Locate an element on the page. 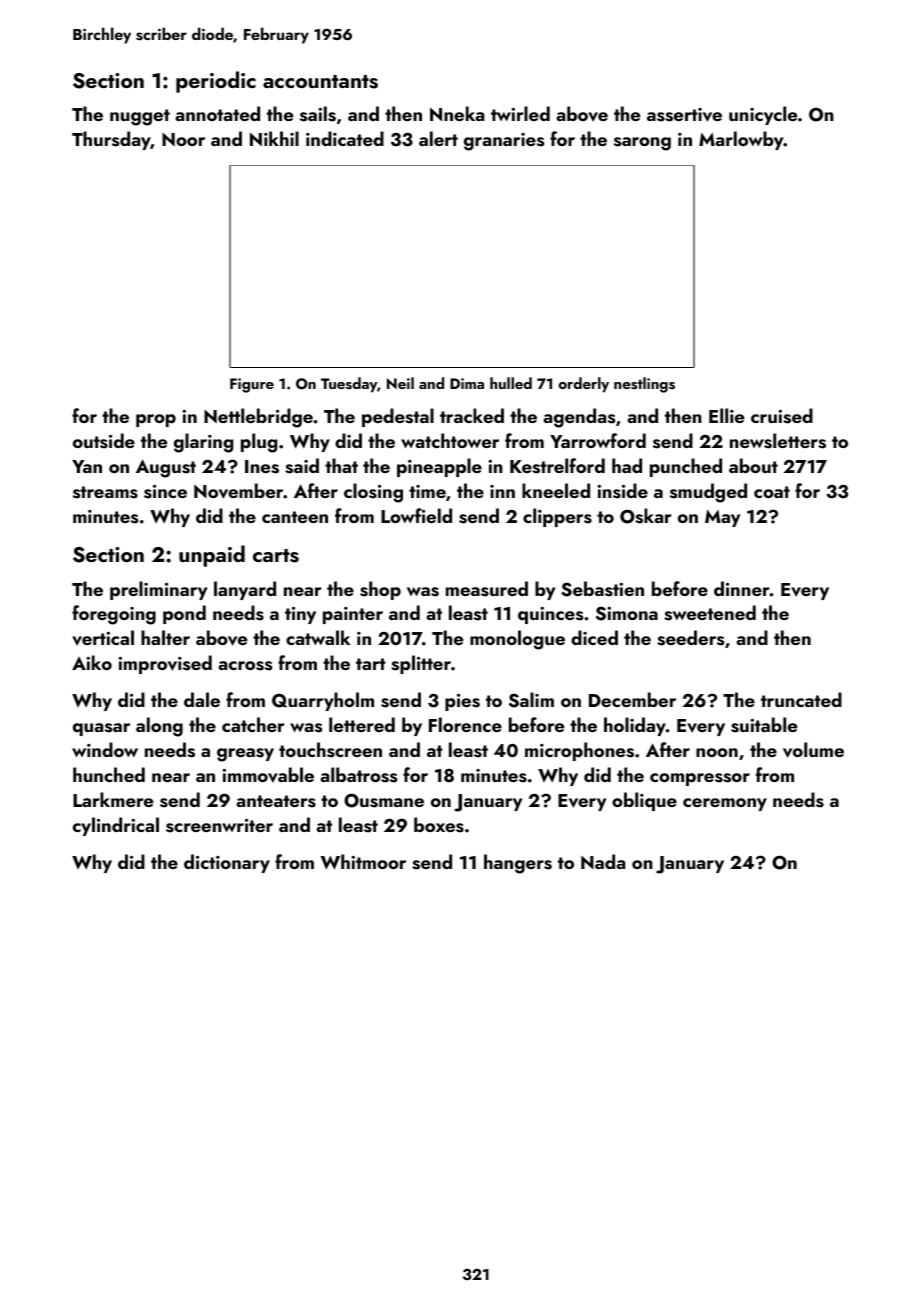 Image resolution: width=924 pixels, height=1314 pixels. accountants is located at coordinates (320, 82).
